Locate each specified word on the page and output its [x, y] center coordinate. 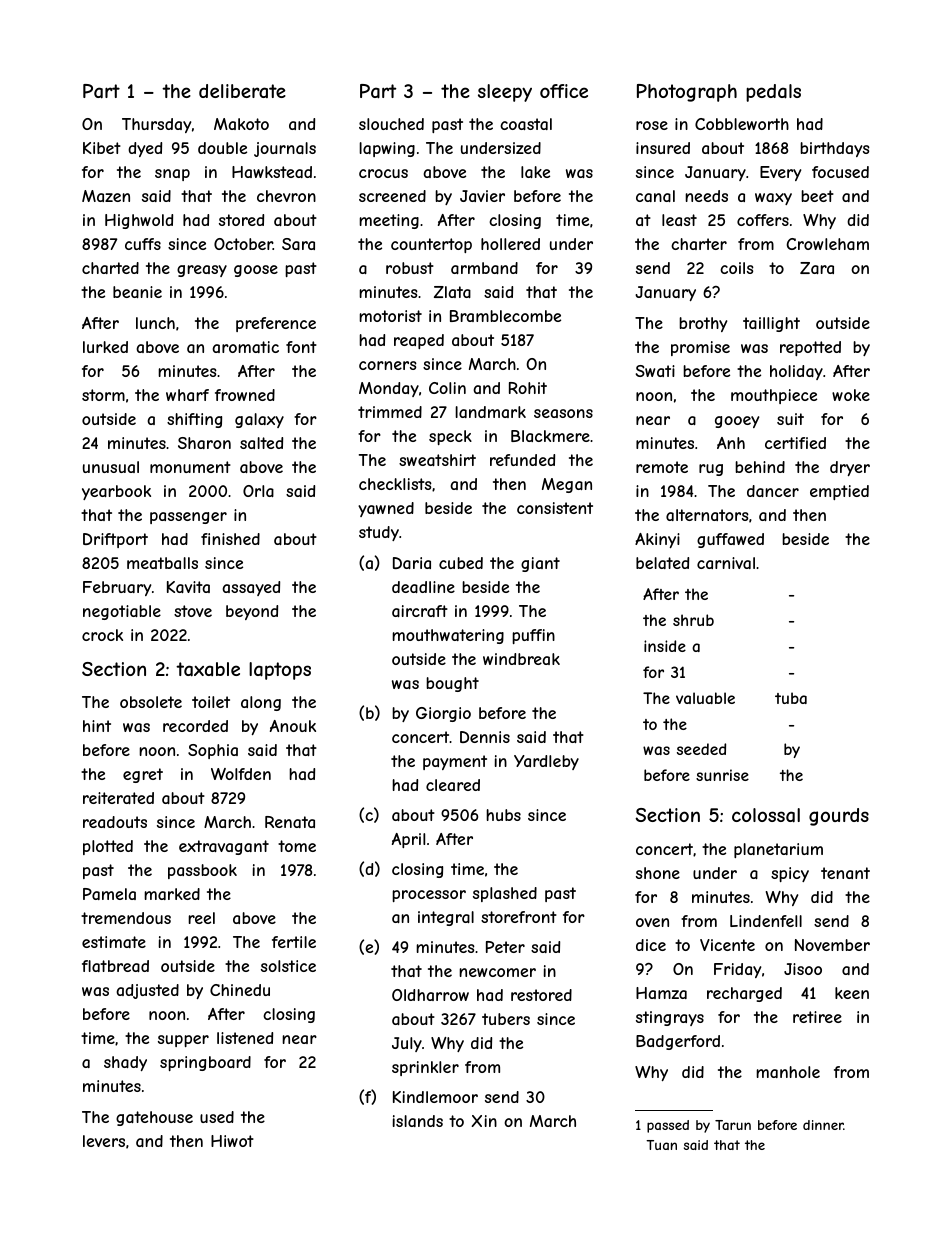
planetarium [778, 850]
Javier [482, 196]
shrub [693, 620]
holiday [796, 372]
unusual [111, 467]
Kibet [102, 148]
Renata [290, 822]
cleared [453, 785]
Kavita [188, 587]
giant [540, 564]
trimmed [390, 412]
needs [706, 196]
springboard [205, 1063]
